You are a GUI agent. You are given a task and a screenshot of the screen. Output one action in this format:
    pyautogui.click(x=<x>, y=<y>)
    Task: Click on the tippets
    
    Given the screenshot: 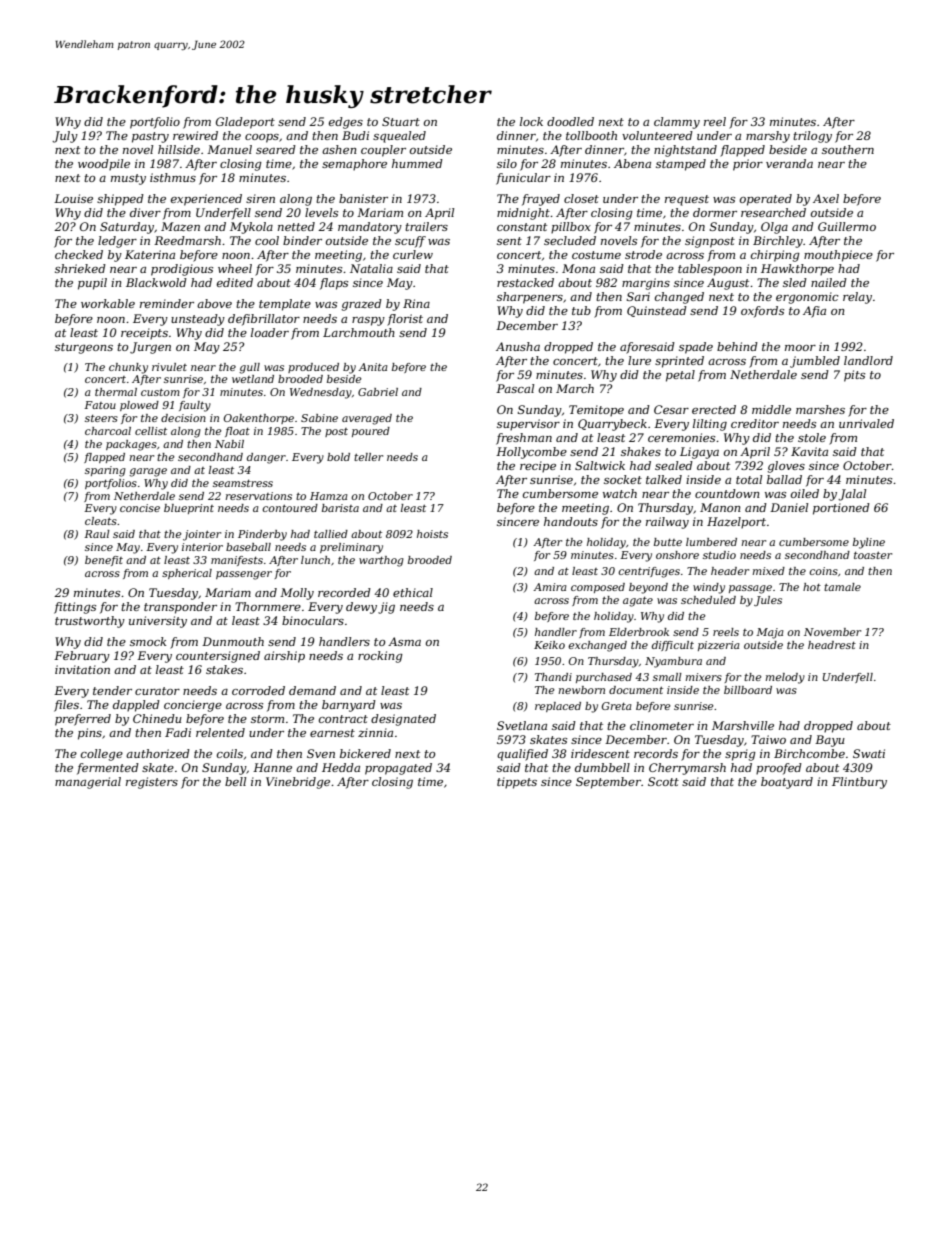 What is the action you would take?
    pyautogui.click(x=517, y=783)
